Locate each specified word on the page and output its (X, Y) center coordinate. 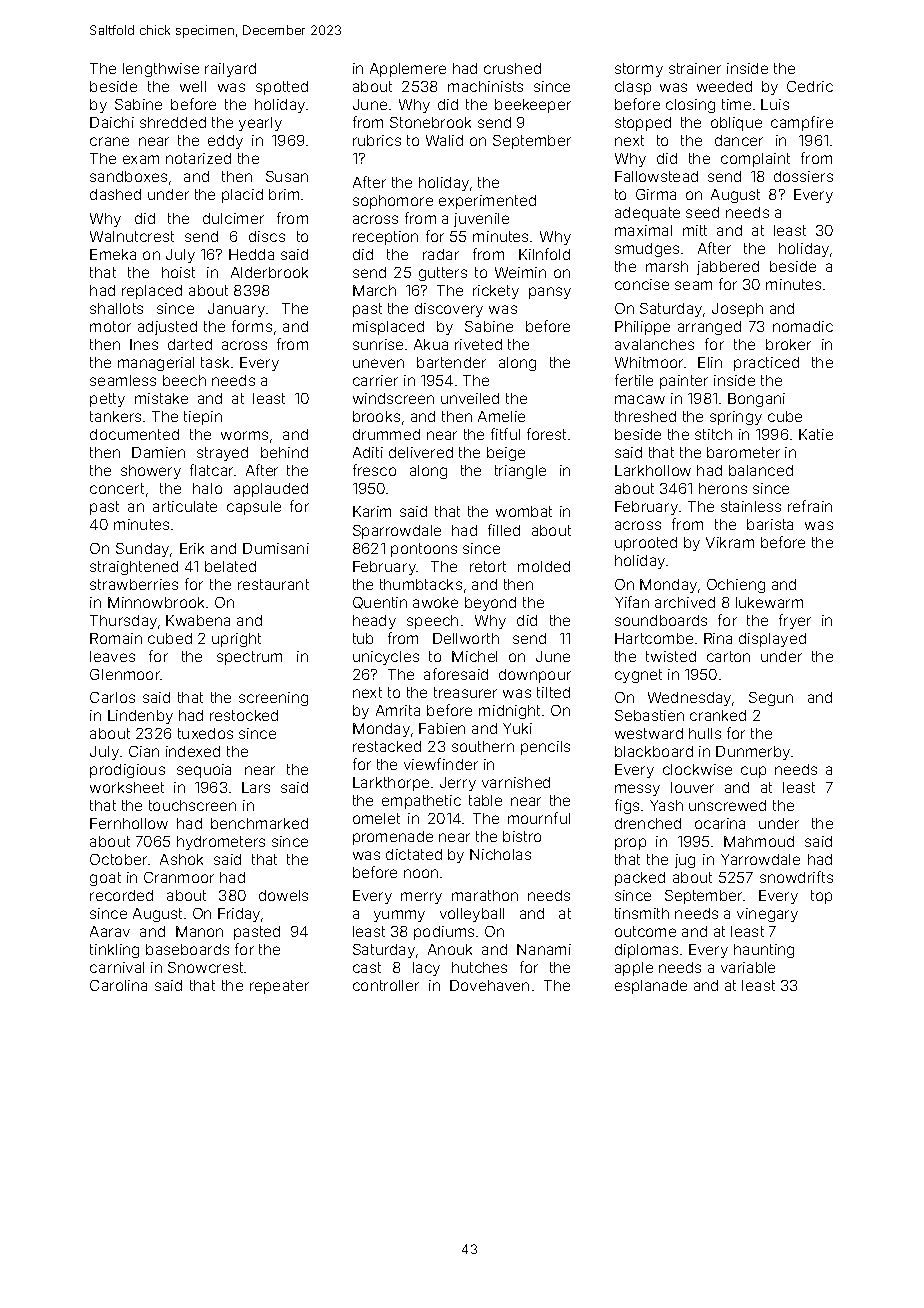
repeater (279, 987)
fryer (795, 621)
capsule (254, 508)
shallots (116, 308)
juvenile (481, 220)
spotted (282, 88)
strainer (695, 68)
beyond (490, 604)
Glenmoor (125, 674)
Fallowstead (656, 176)
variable (748, 967)
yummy (399, 916)
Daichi (112, 122)
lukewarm (769, 602)
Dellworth (466, 638)
